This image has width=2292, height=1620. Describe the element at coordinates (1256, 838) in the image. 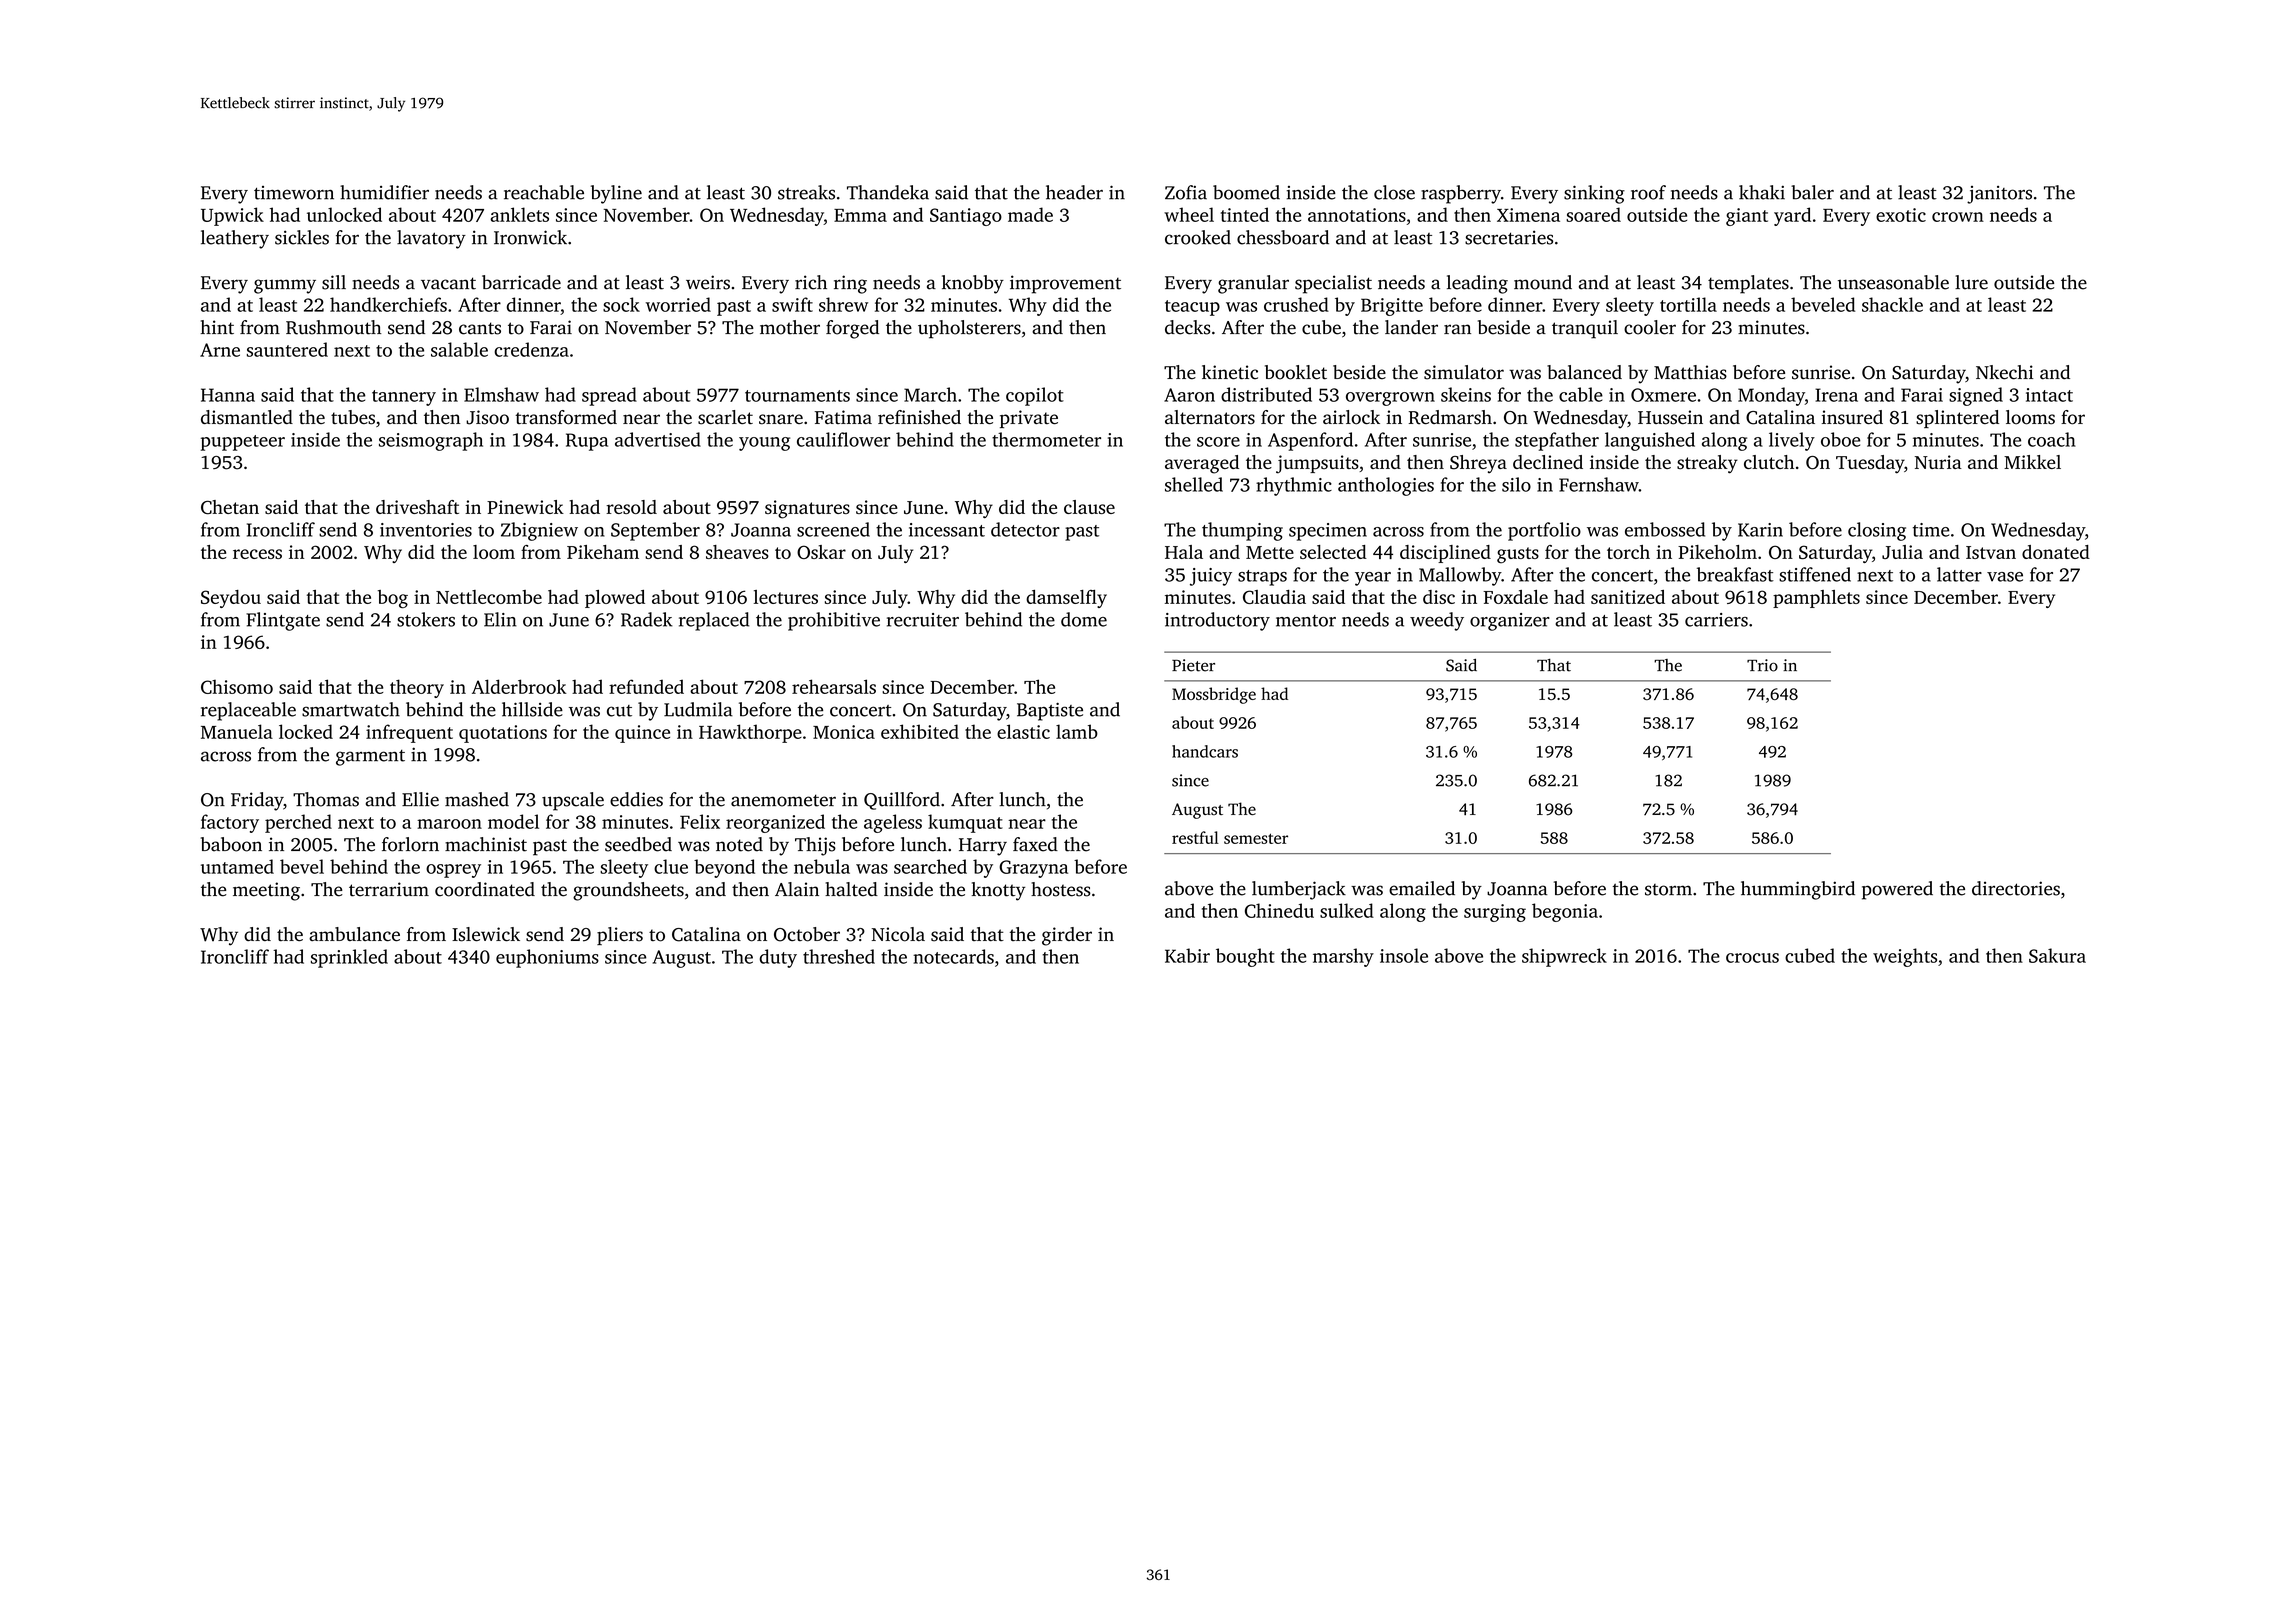

I see `semester` at that location.
